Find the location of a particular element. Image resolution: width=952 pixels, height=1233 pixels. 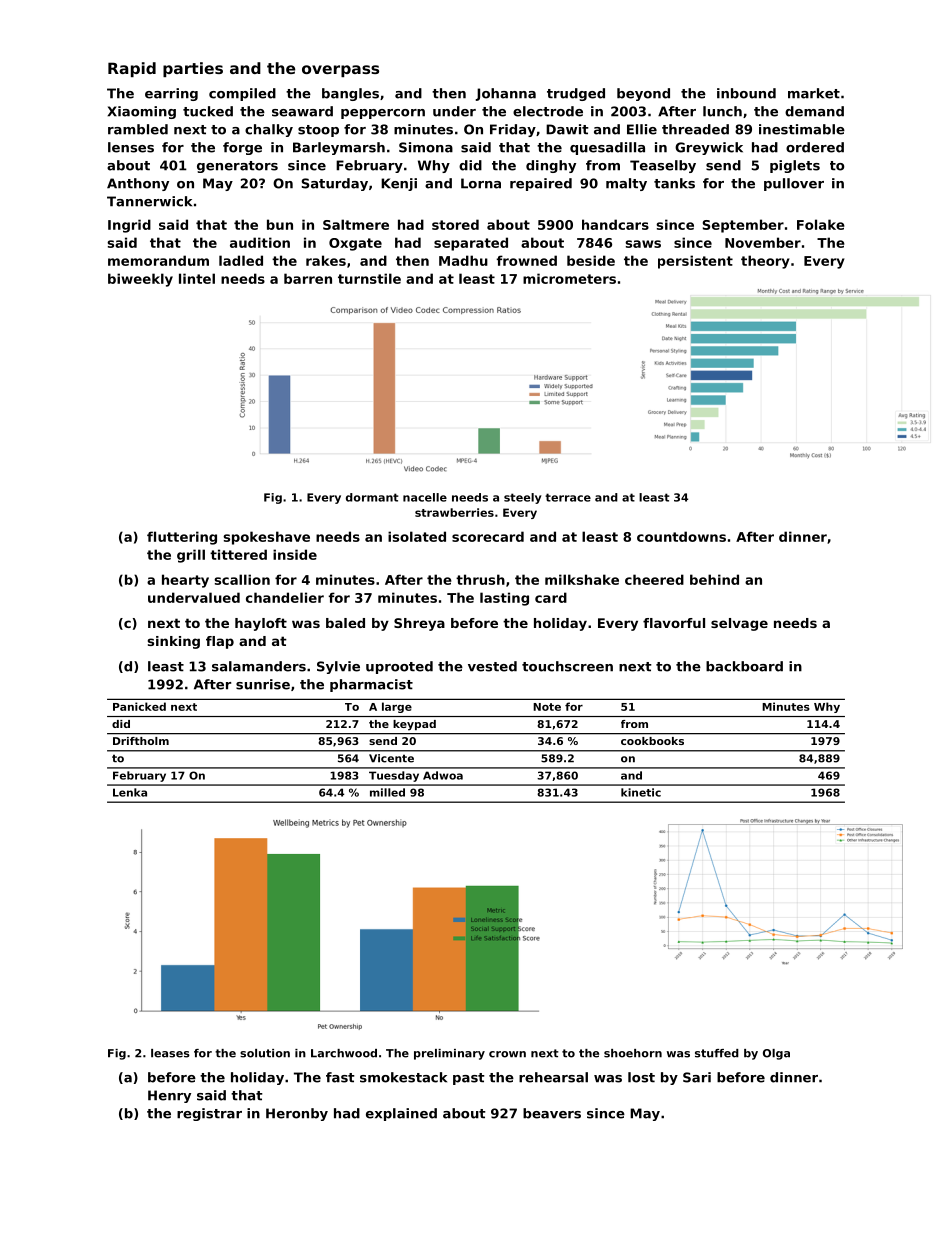

inestimable is located at coordinates (802, 129).
